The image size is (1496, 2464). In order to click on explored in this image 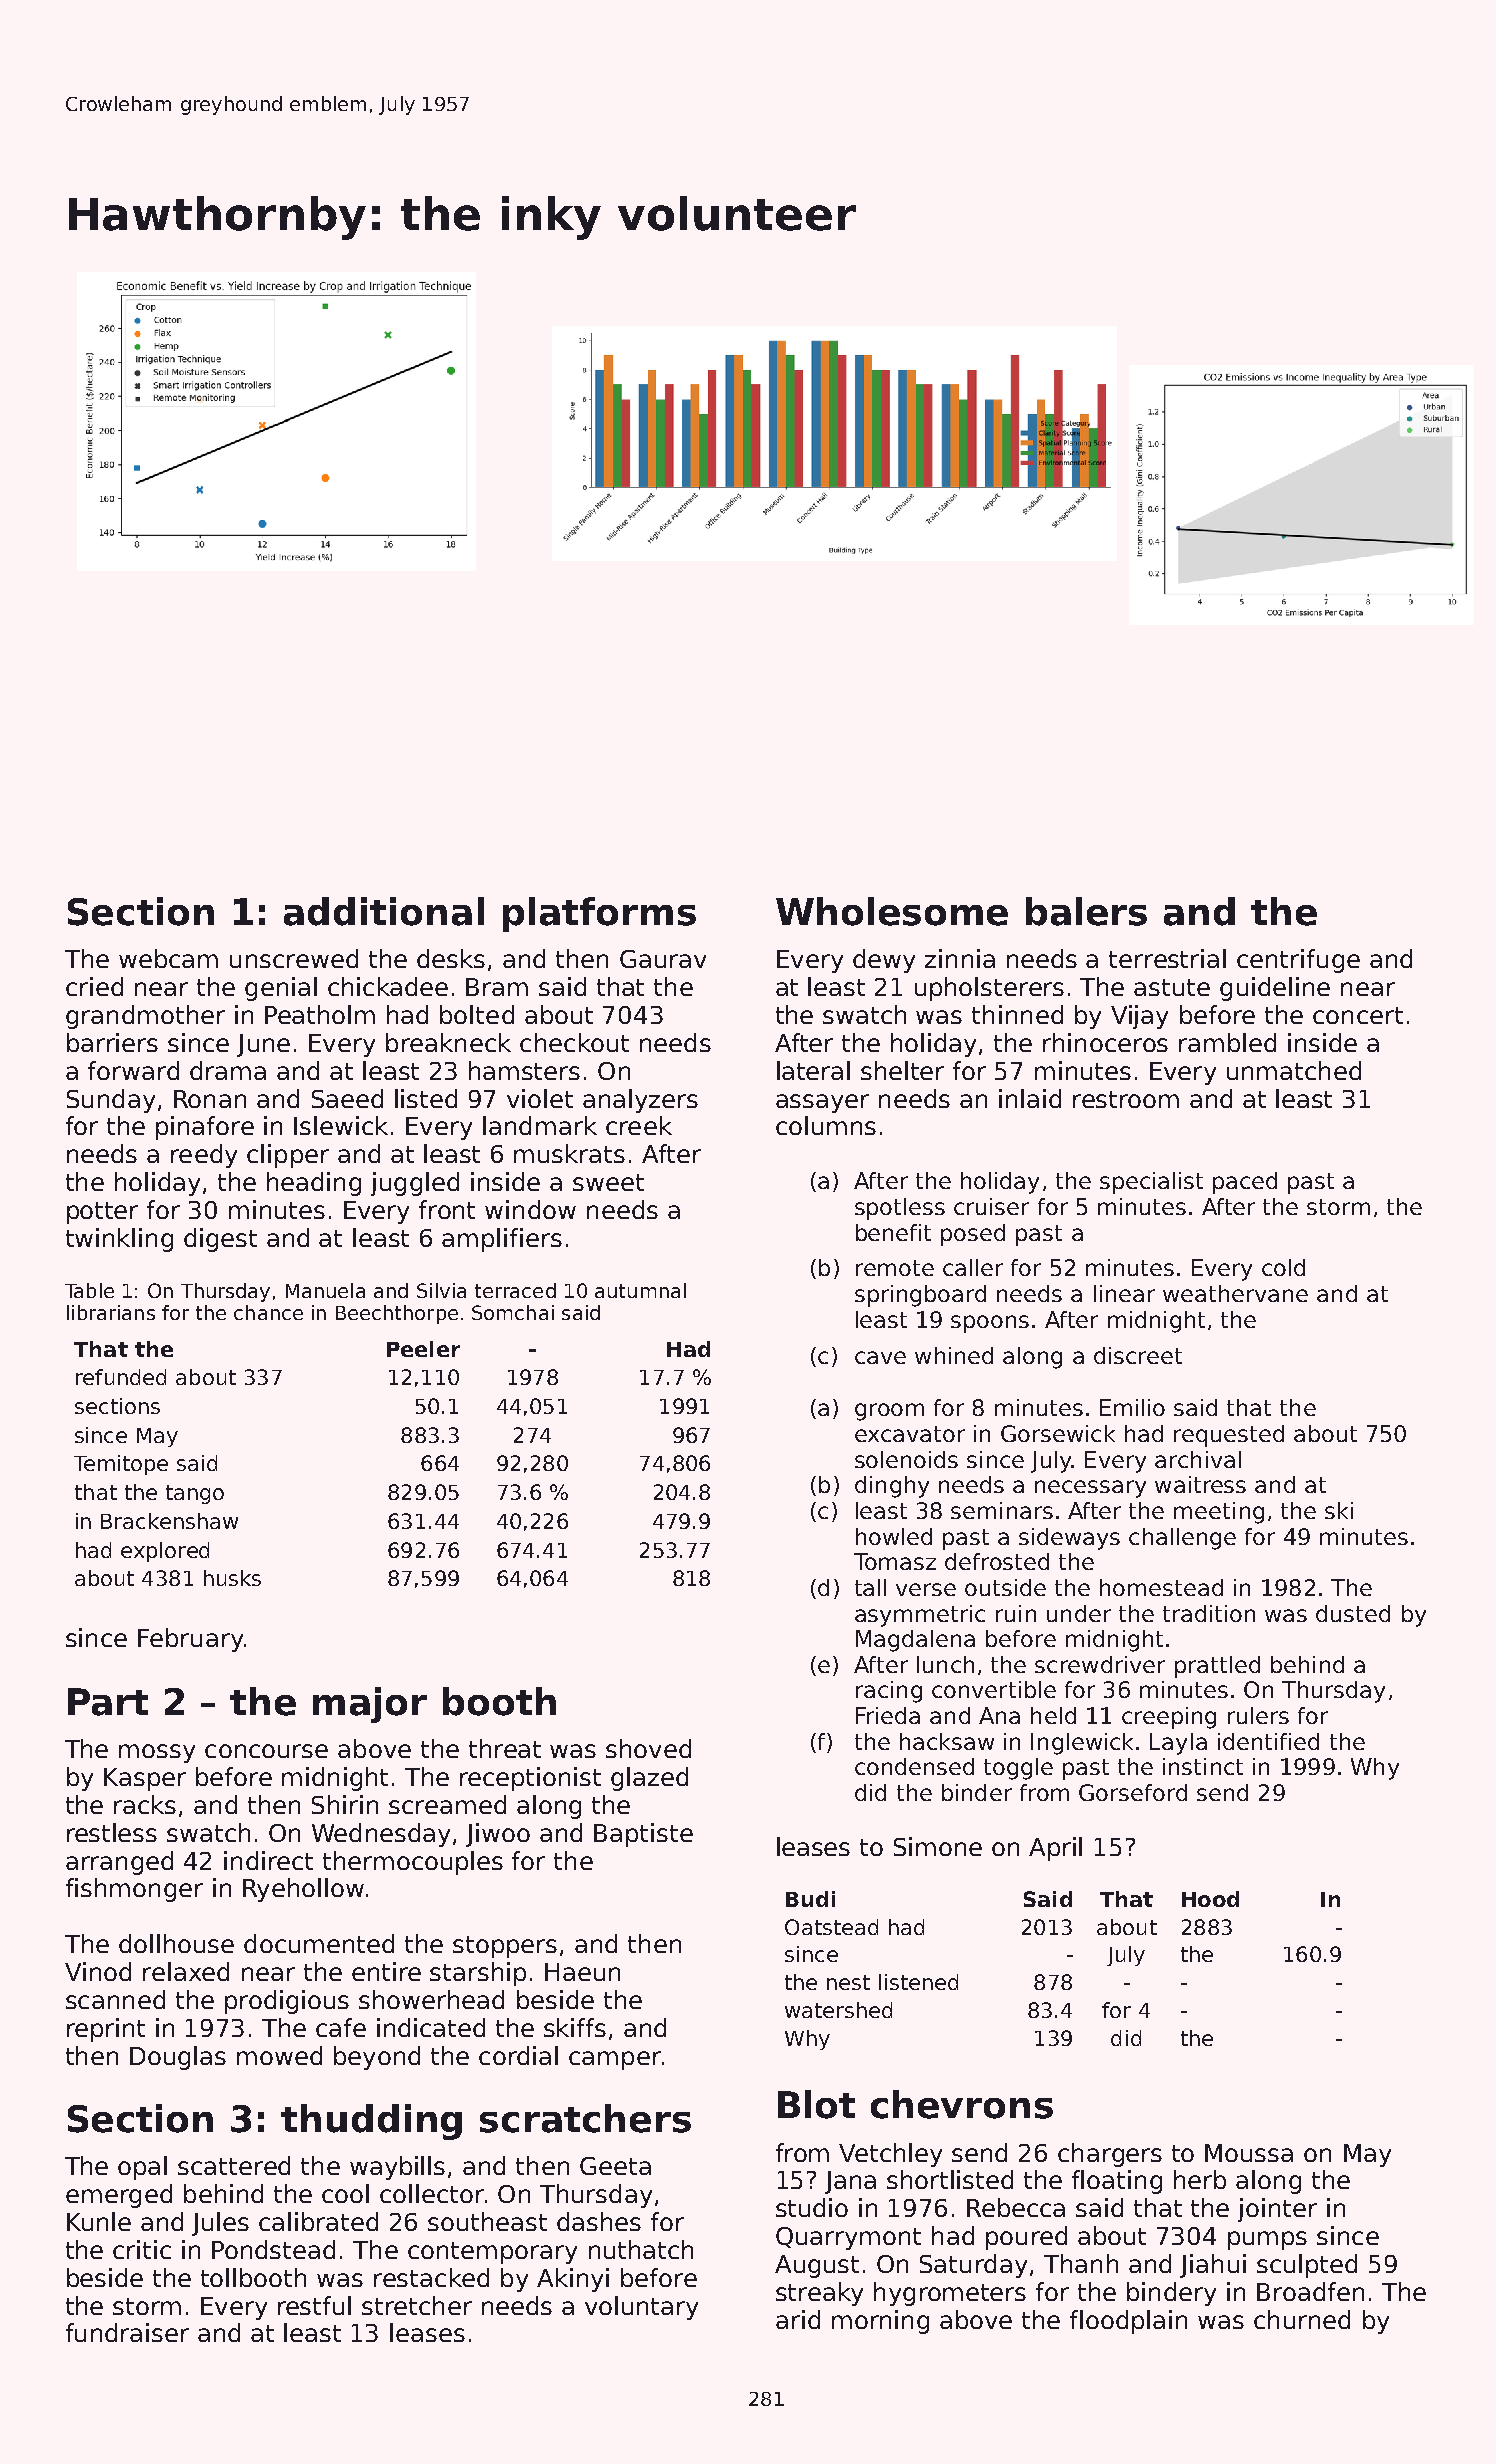, I will do `click(165, 1552)`.
